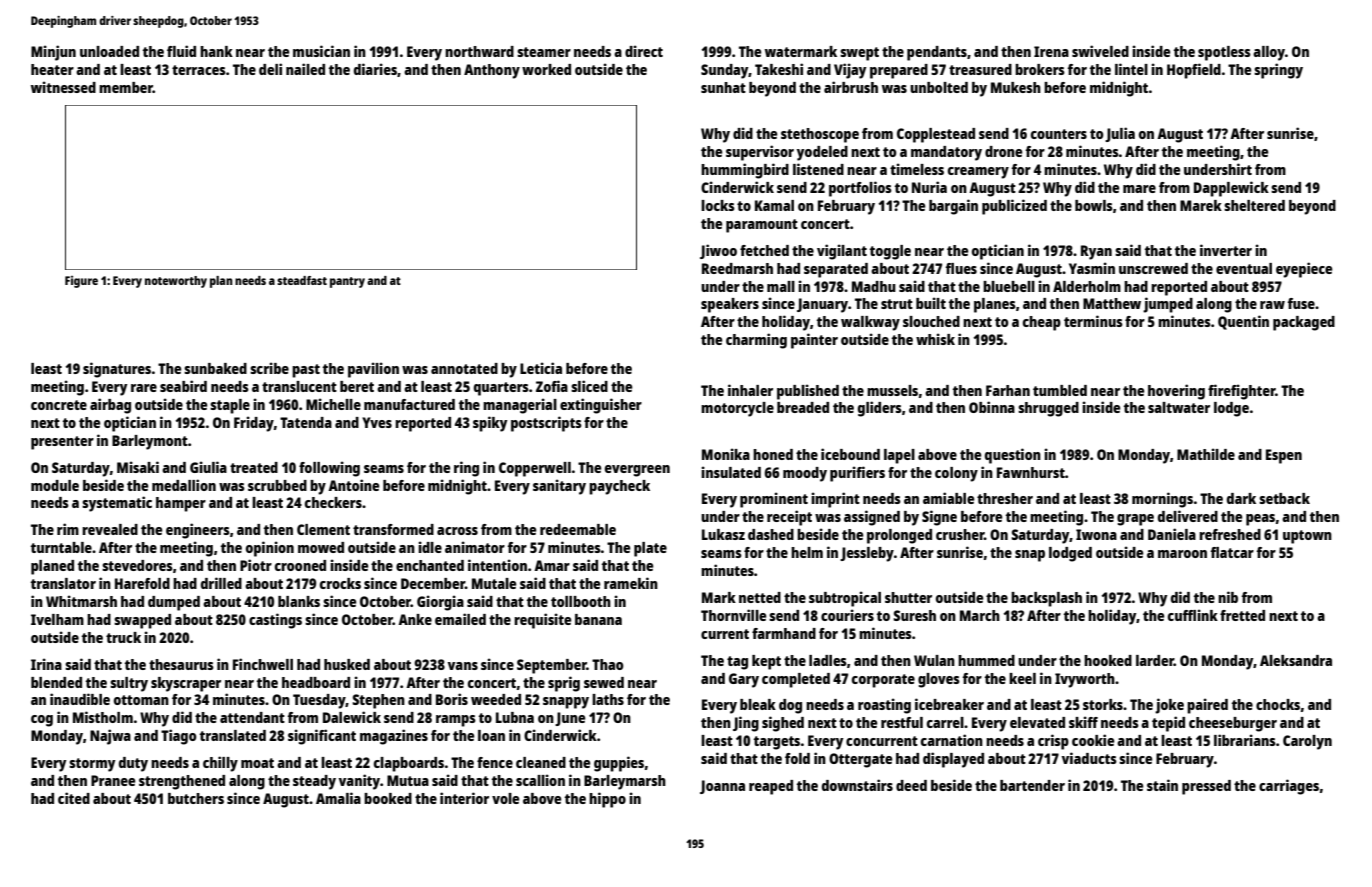 This image has width=1372, height=887. What do you see at coordinates (347, 282) in the image?
I see `pantry` at bounding box center [347, 282].
